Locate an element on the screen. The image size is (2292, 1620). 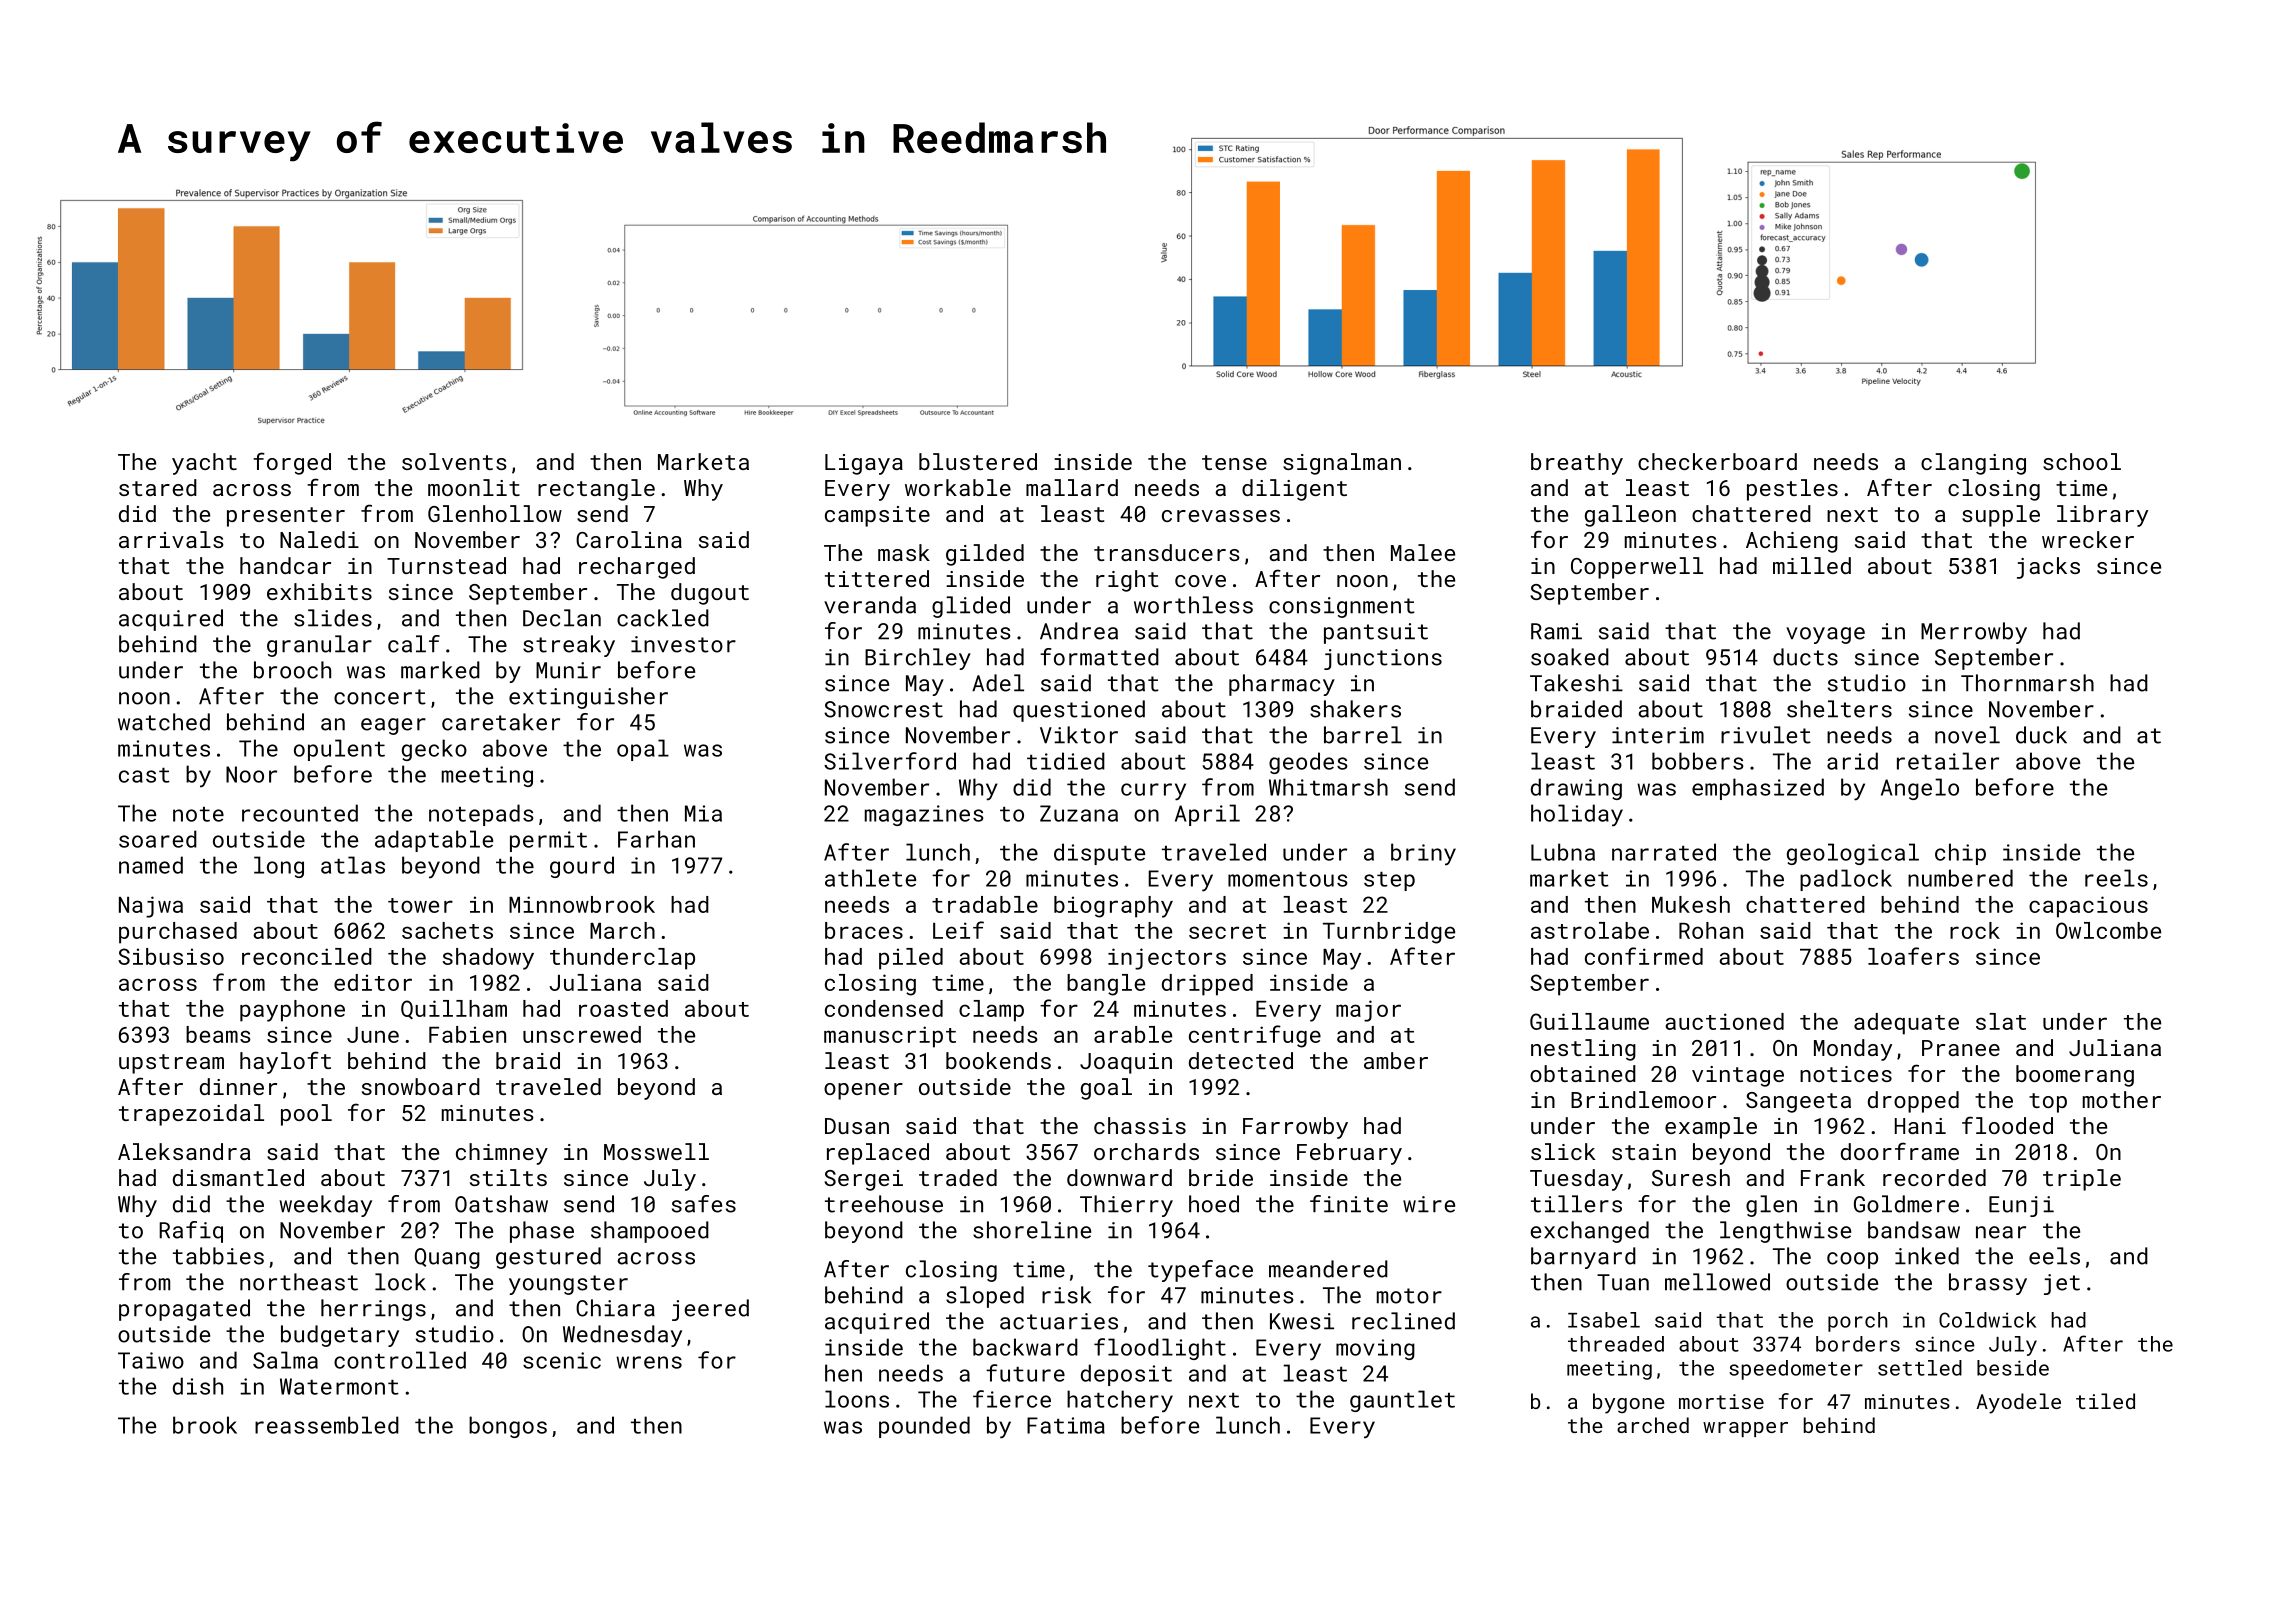
meandered is located at coordinates (1328, 1269).
